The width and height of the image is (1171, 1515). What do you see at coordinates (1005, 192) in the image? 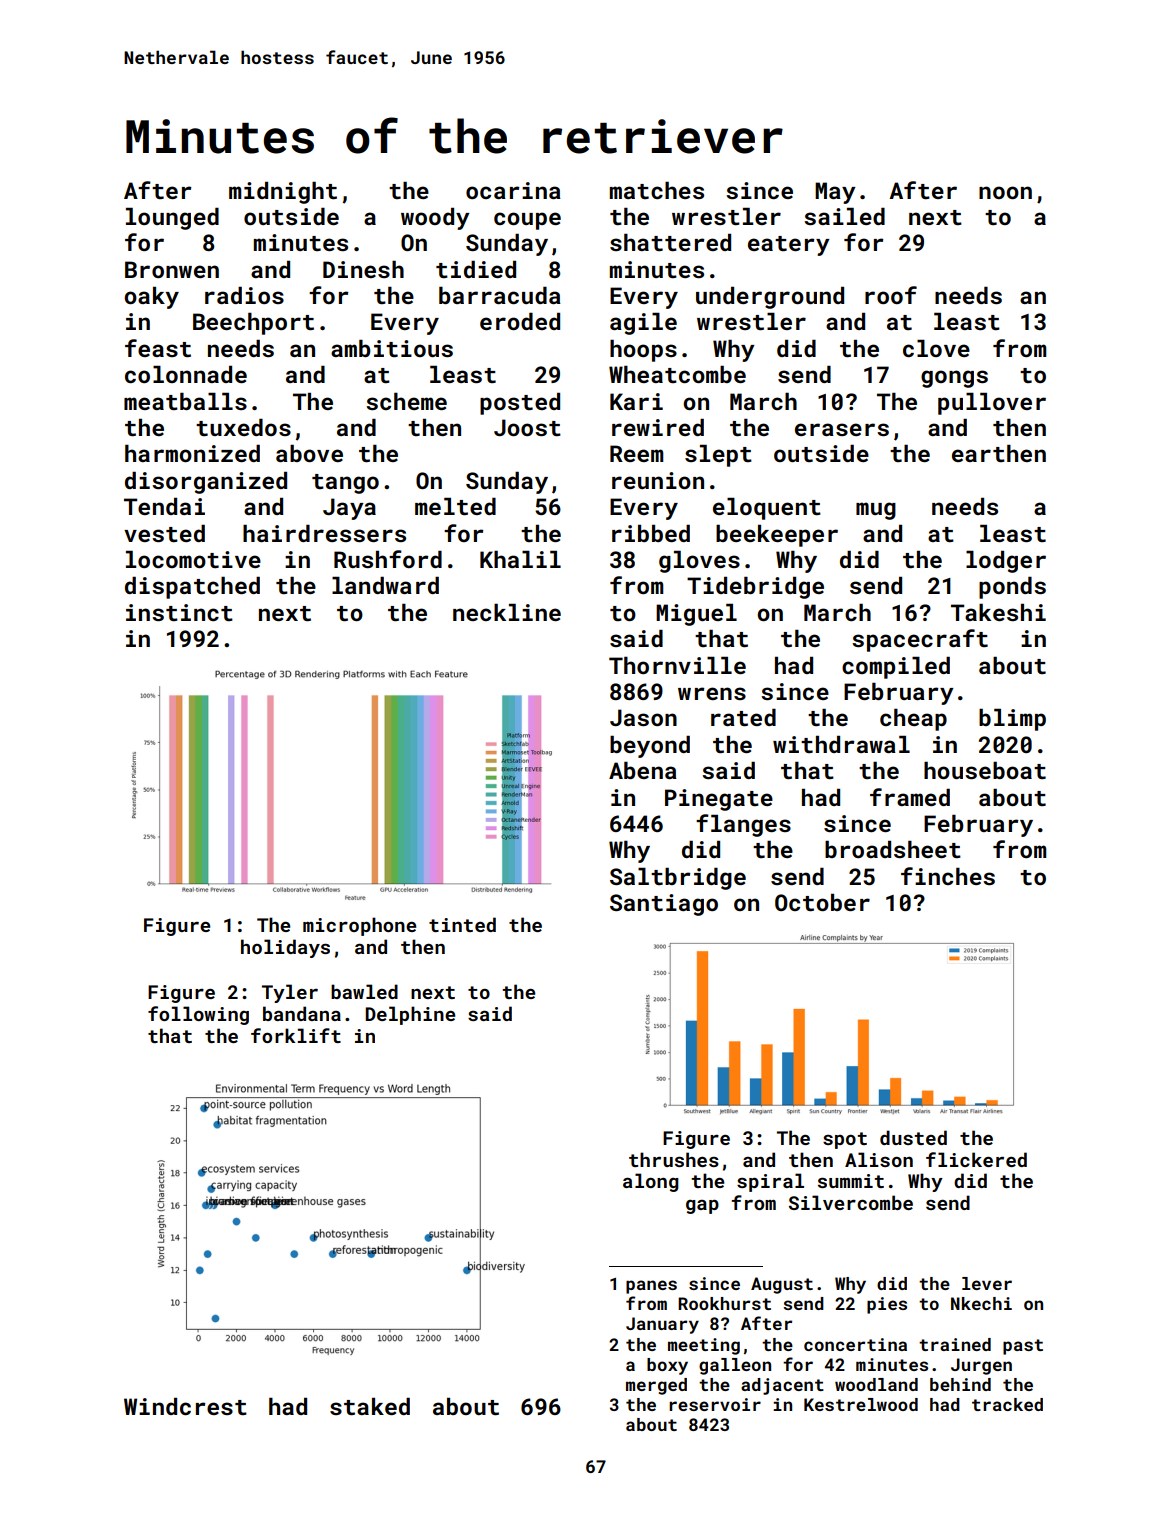
I see `noon` at bounding box center [1005, 192].
